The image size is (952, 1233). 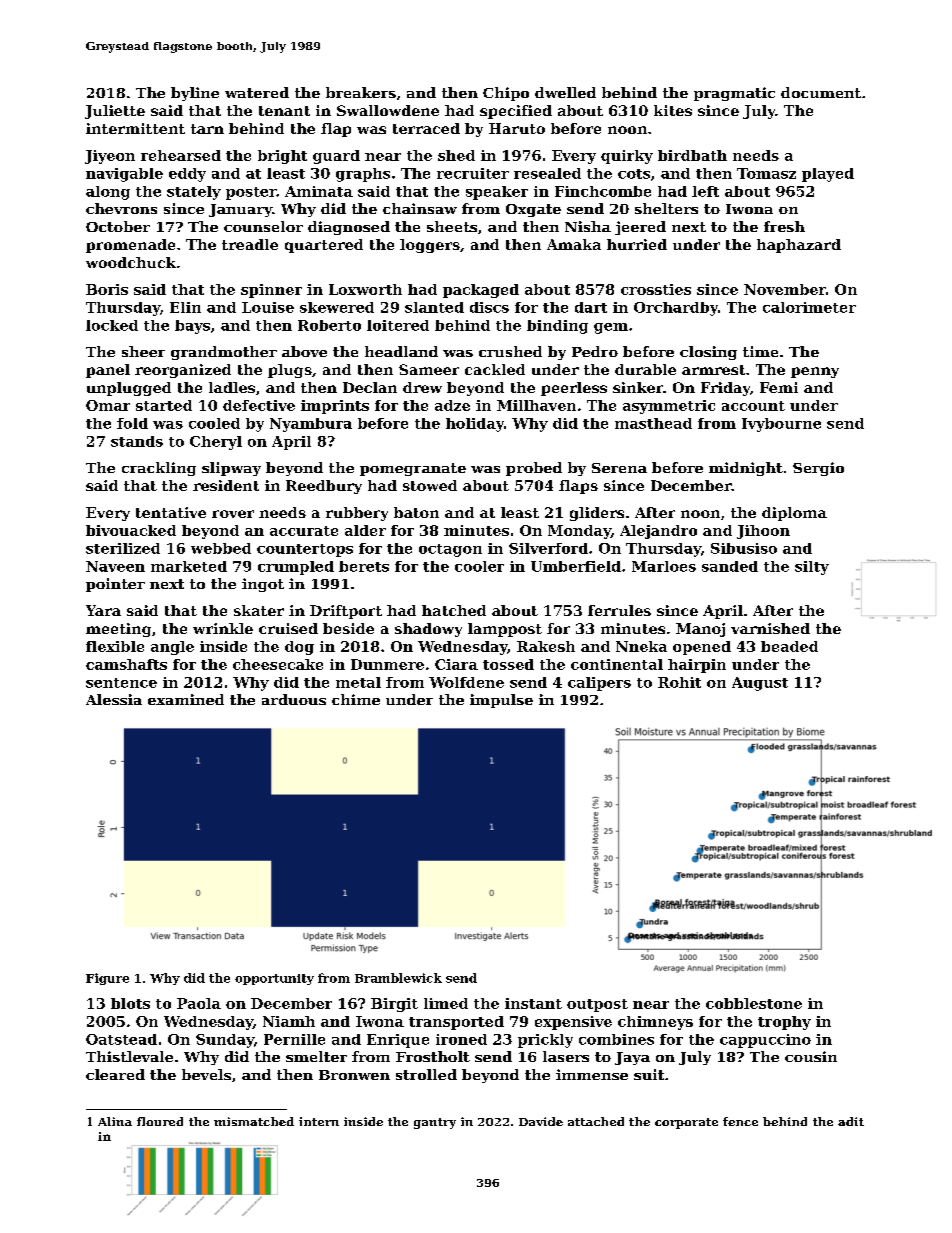 I want to click on Aminata, so click(x=319, y=191).
